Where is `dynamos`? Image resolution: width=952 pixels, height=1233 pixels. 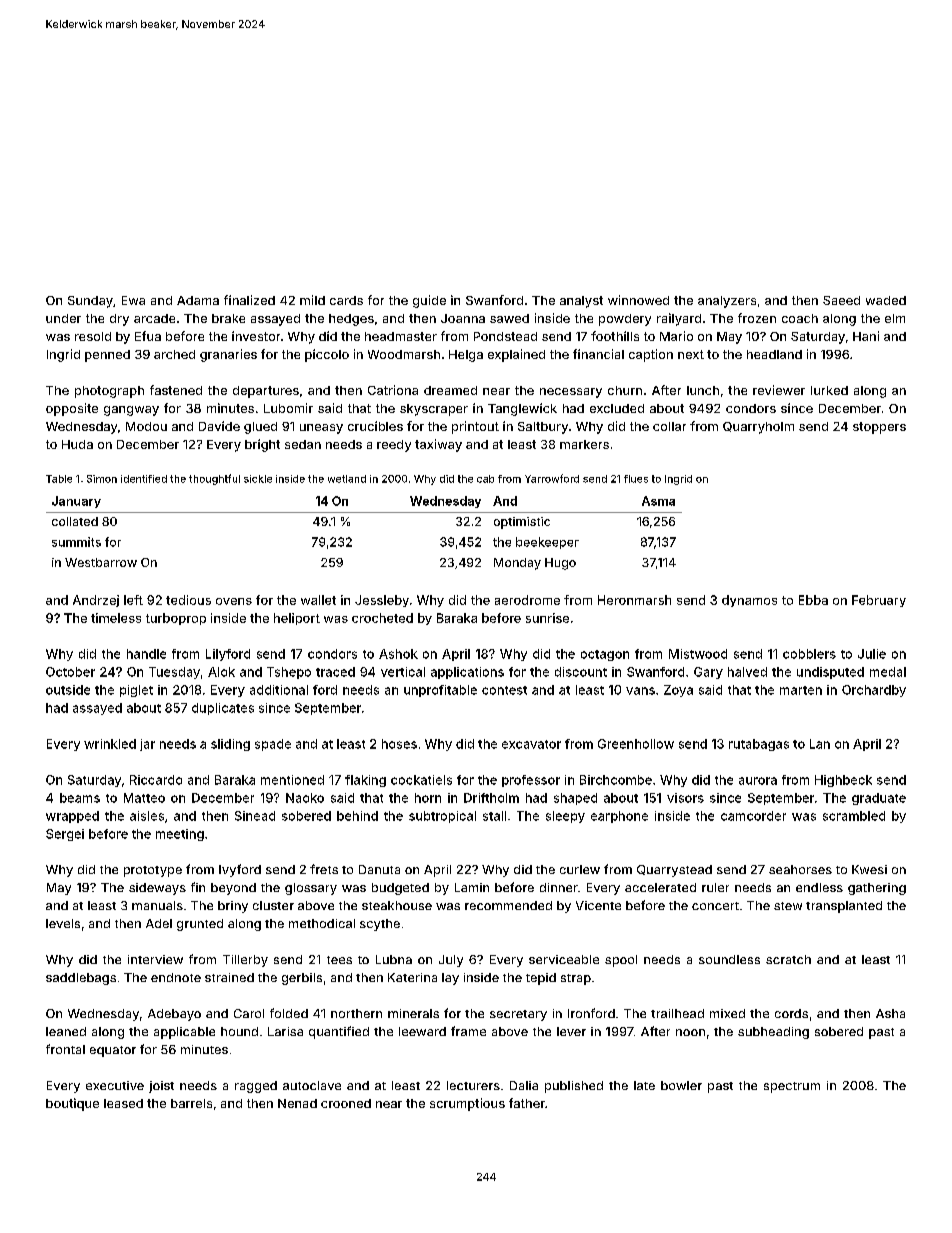
dynamos is located at coordinates (749, 601).
